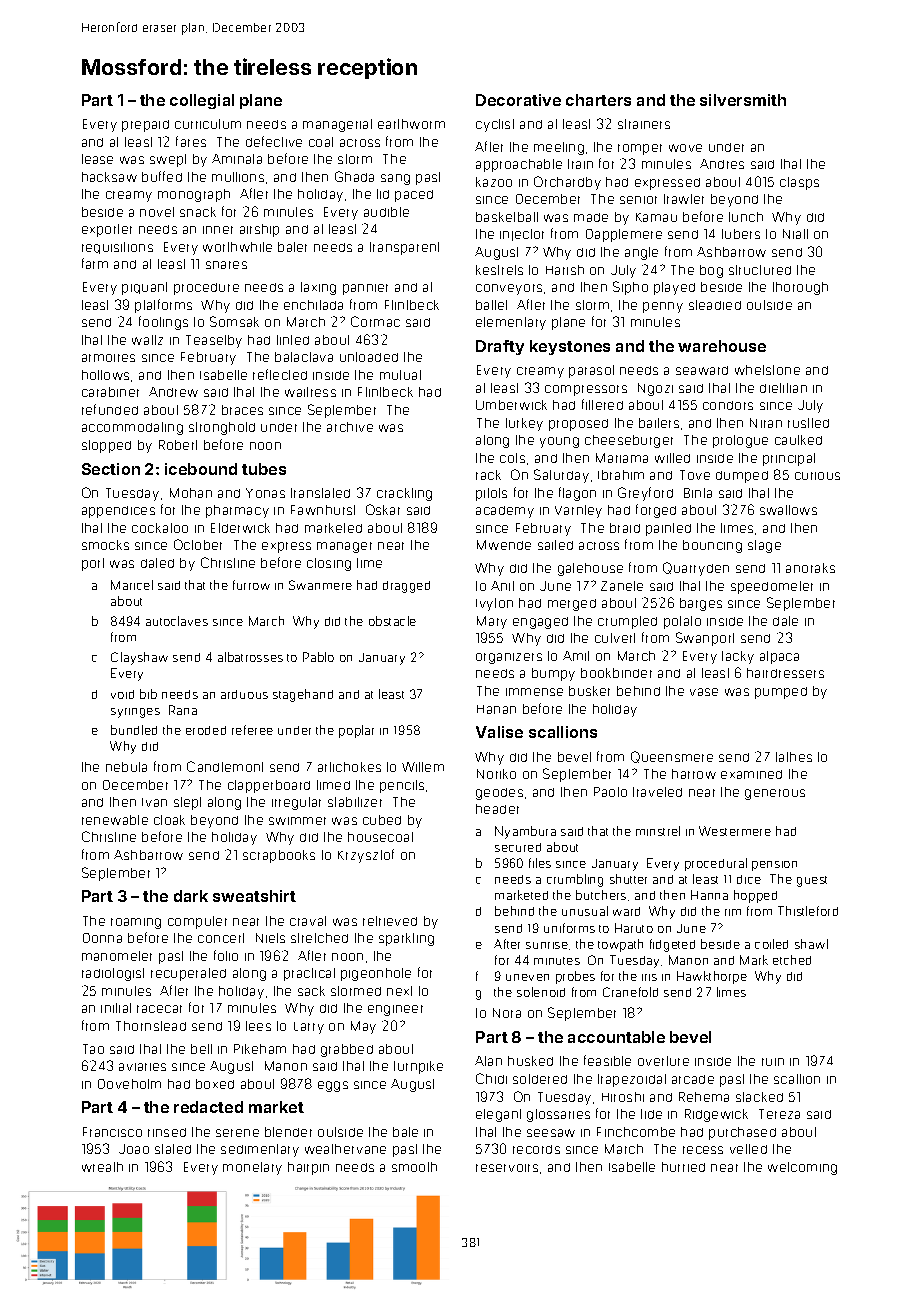  I want to click on boxed, so click(215, 1084).
